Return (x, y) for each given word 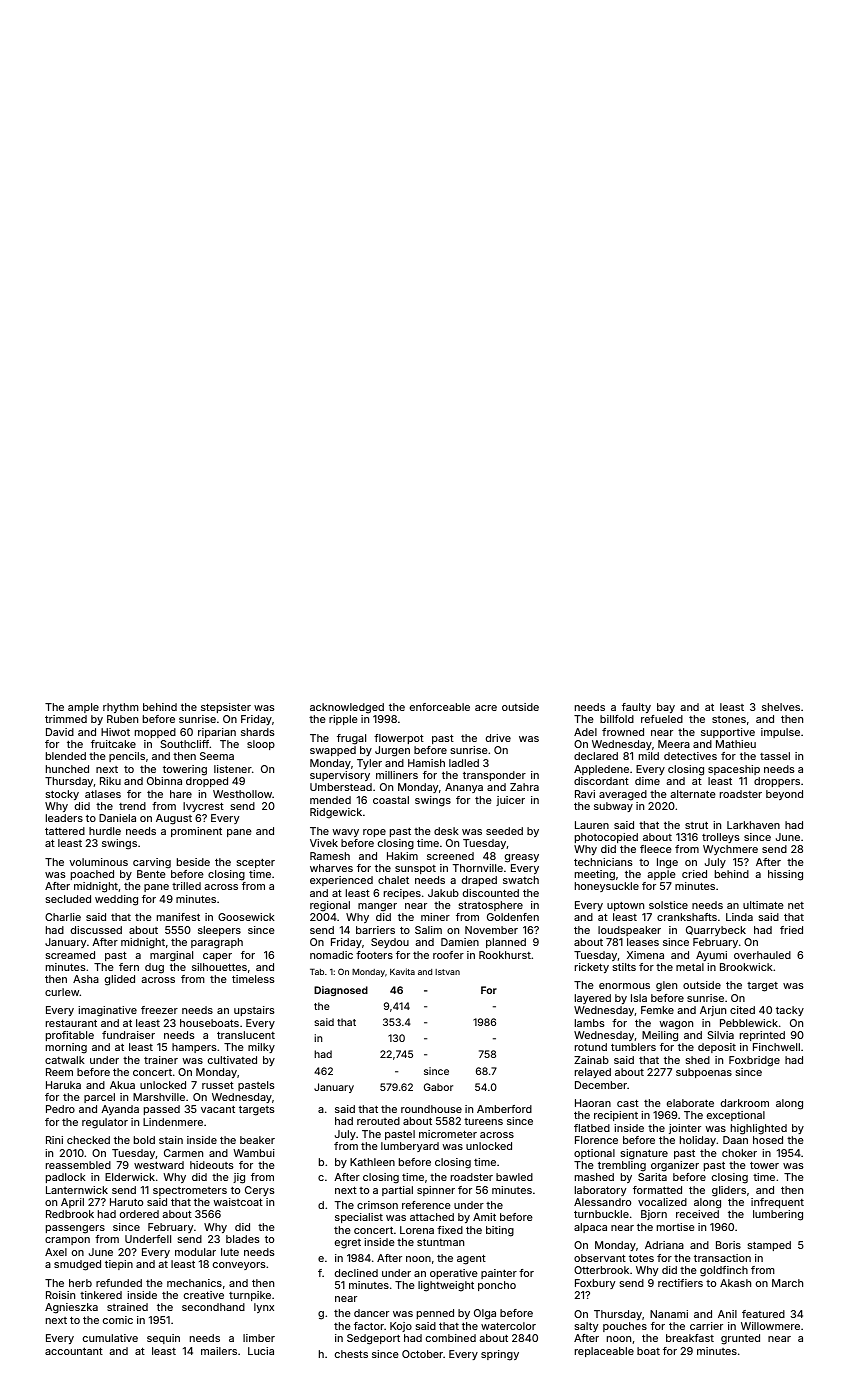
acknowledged (347, 708)
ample (83, 708)
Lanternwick (77, 1190)
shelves (781, 707)
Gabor (438, 1087)
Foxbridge (754, 1061)
